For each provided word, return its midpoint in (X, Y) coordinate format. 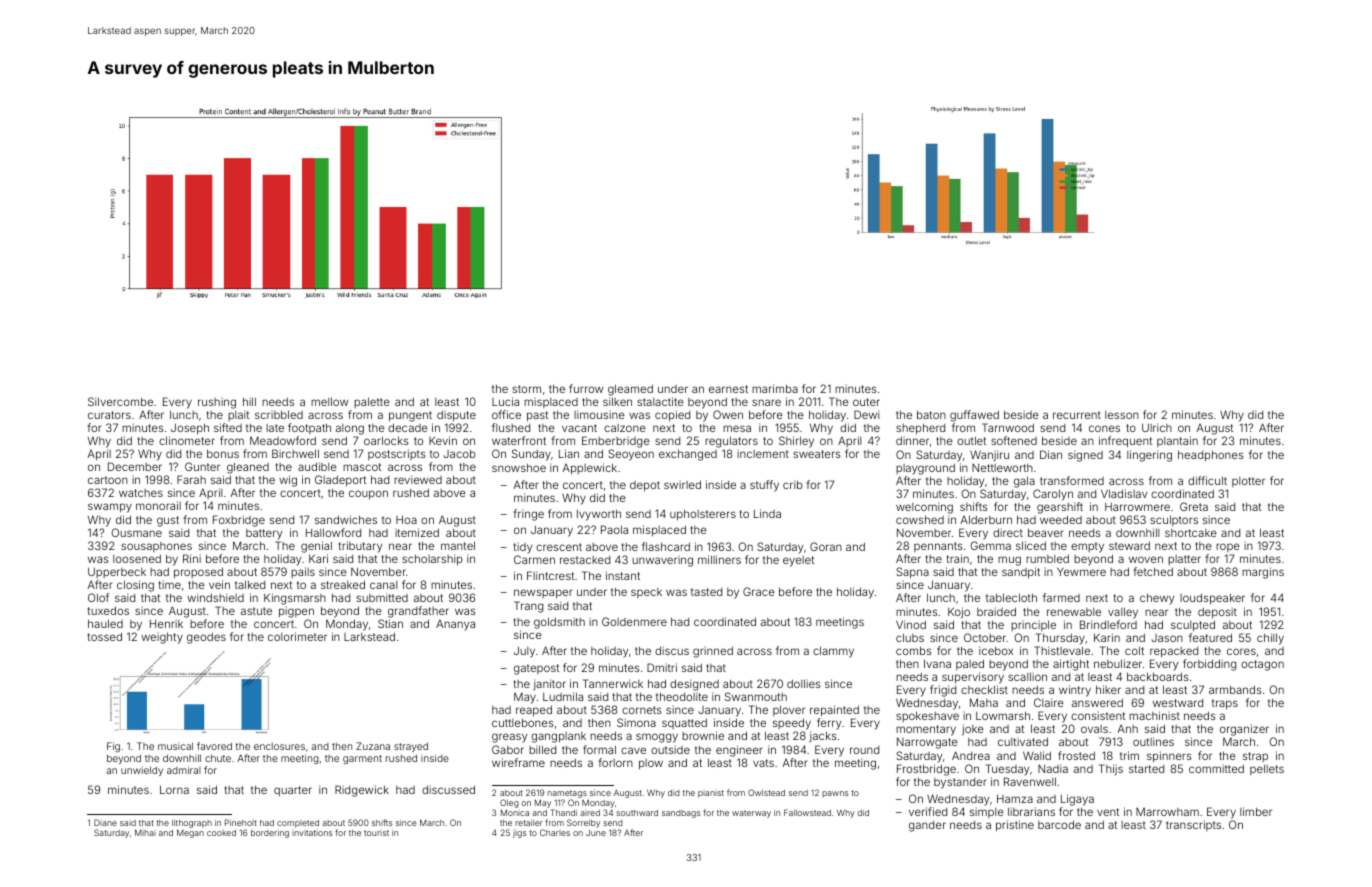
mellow (329, 401)
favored (214, 746)
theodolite (682, 696)
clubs (910, 637)
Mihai (145, 832)
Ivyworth (599, 515)
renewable (1074, 612)
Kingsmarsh (295, 599)
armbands (1235, 689)
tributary (360, 547)
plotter (1248, 482)
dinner (912, 441)
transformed (1072, 480)
